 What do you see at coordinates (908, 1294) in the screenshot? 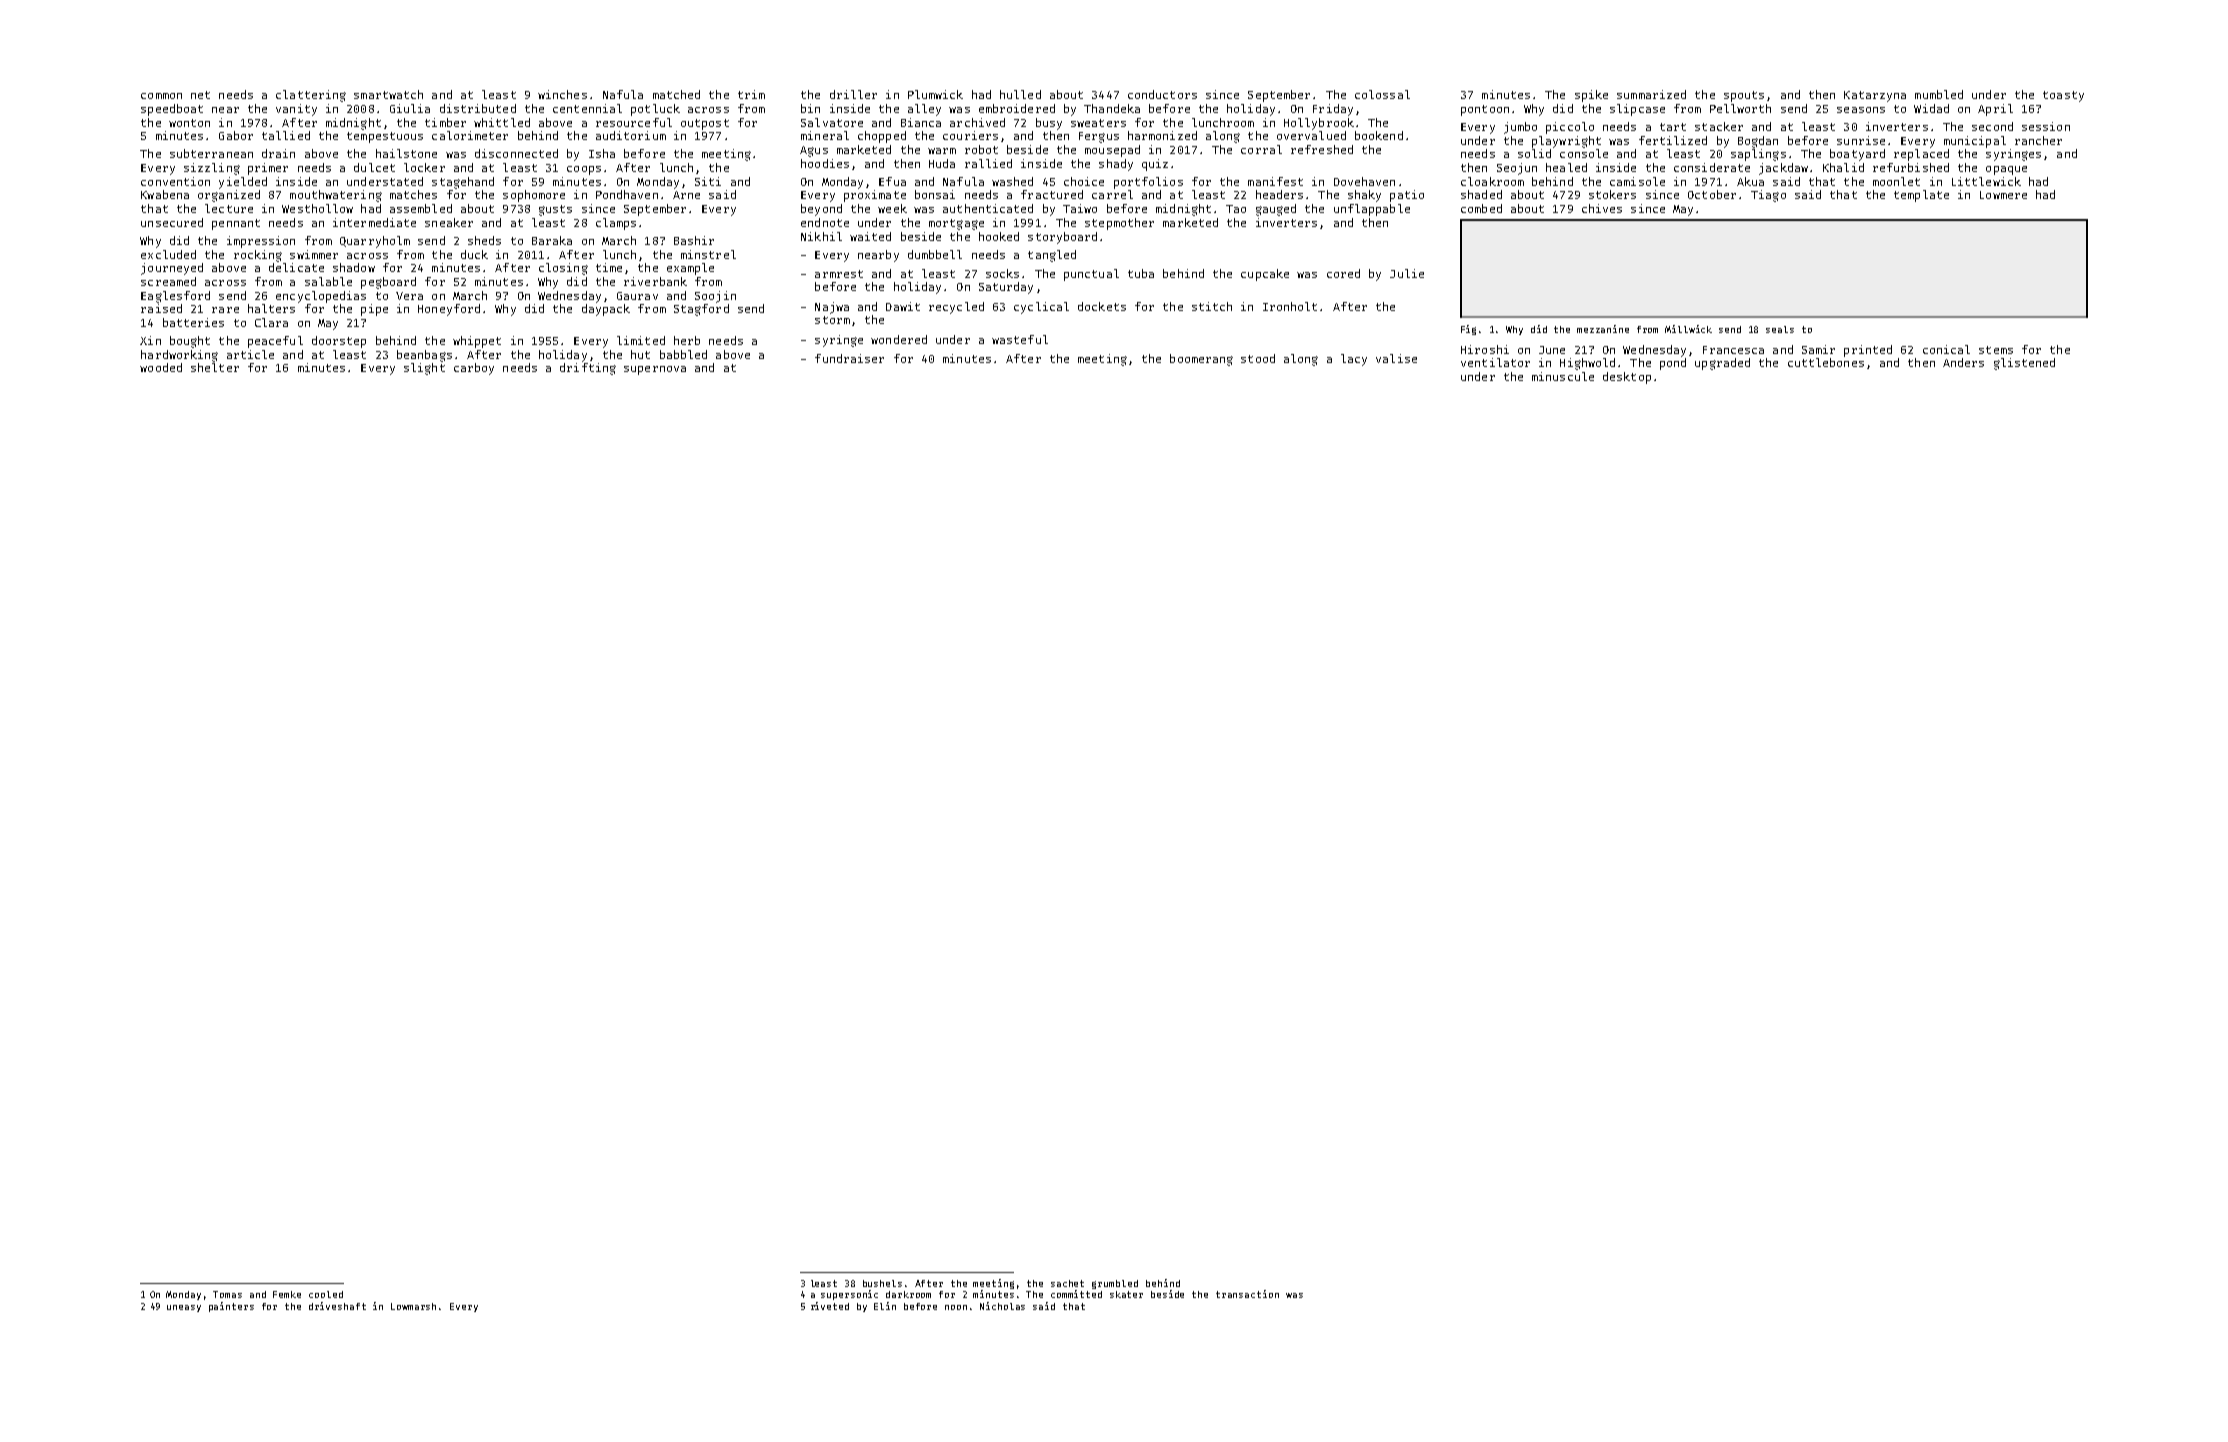
I see `darkroom` at bounding box center [908, 1294].
